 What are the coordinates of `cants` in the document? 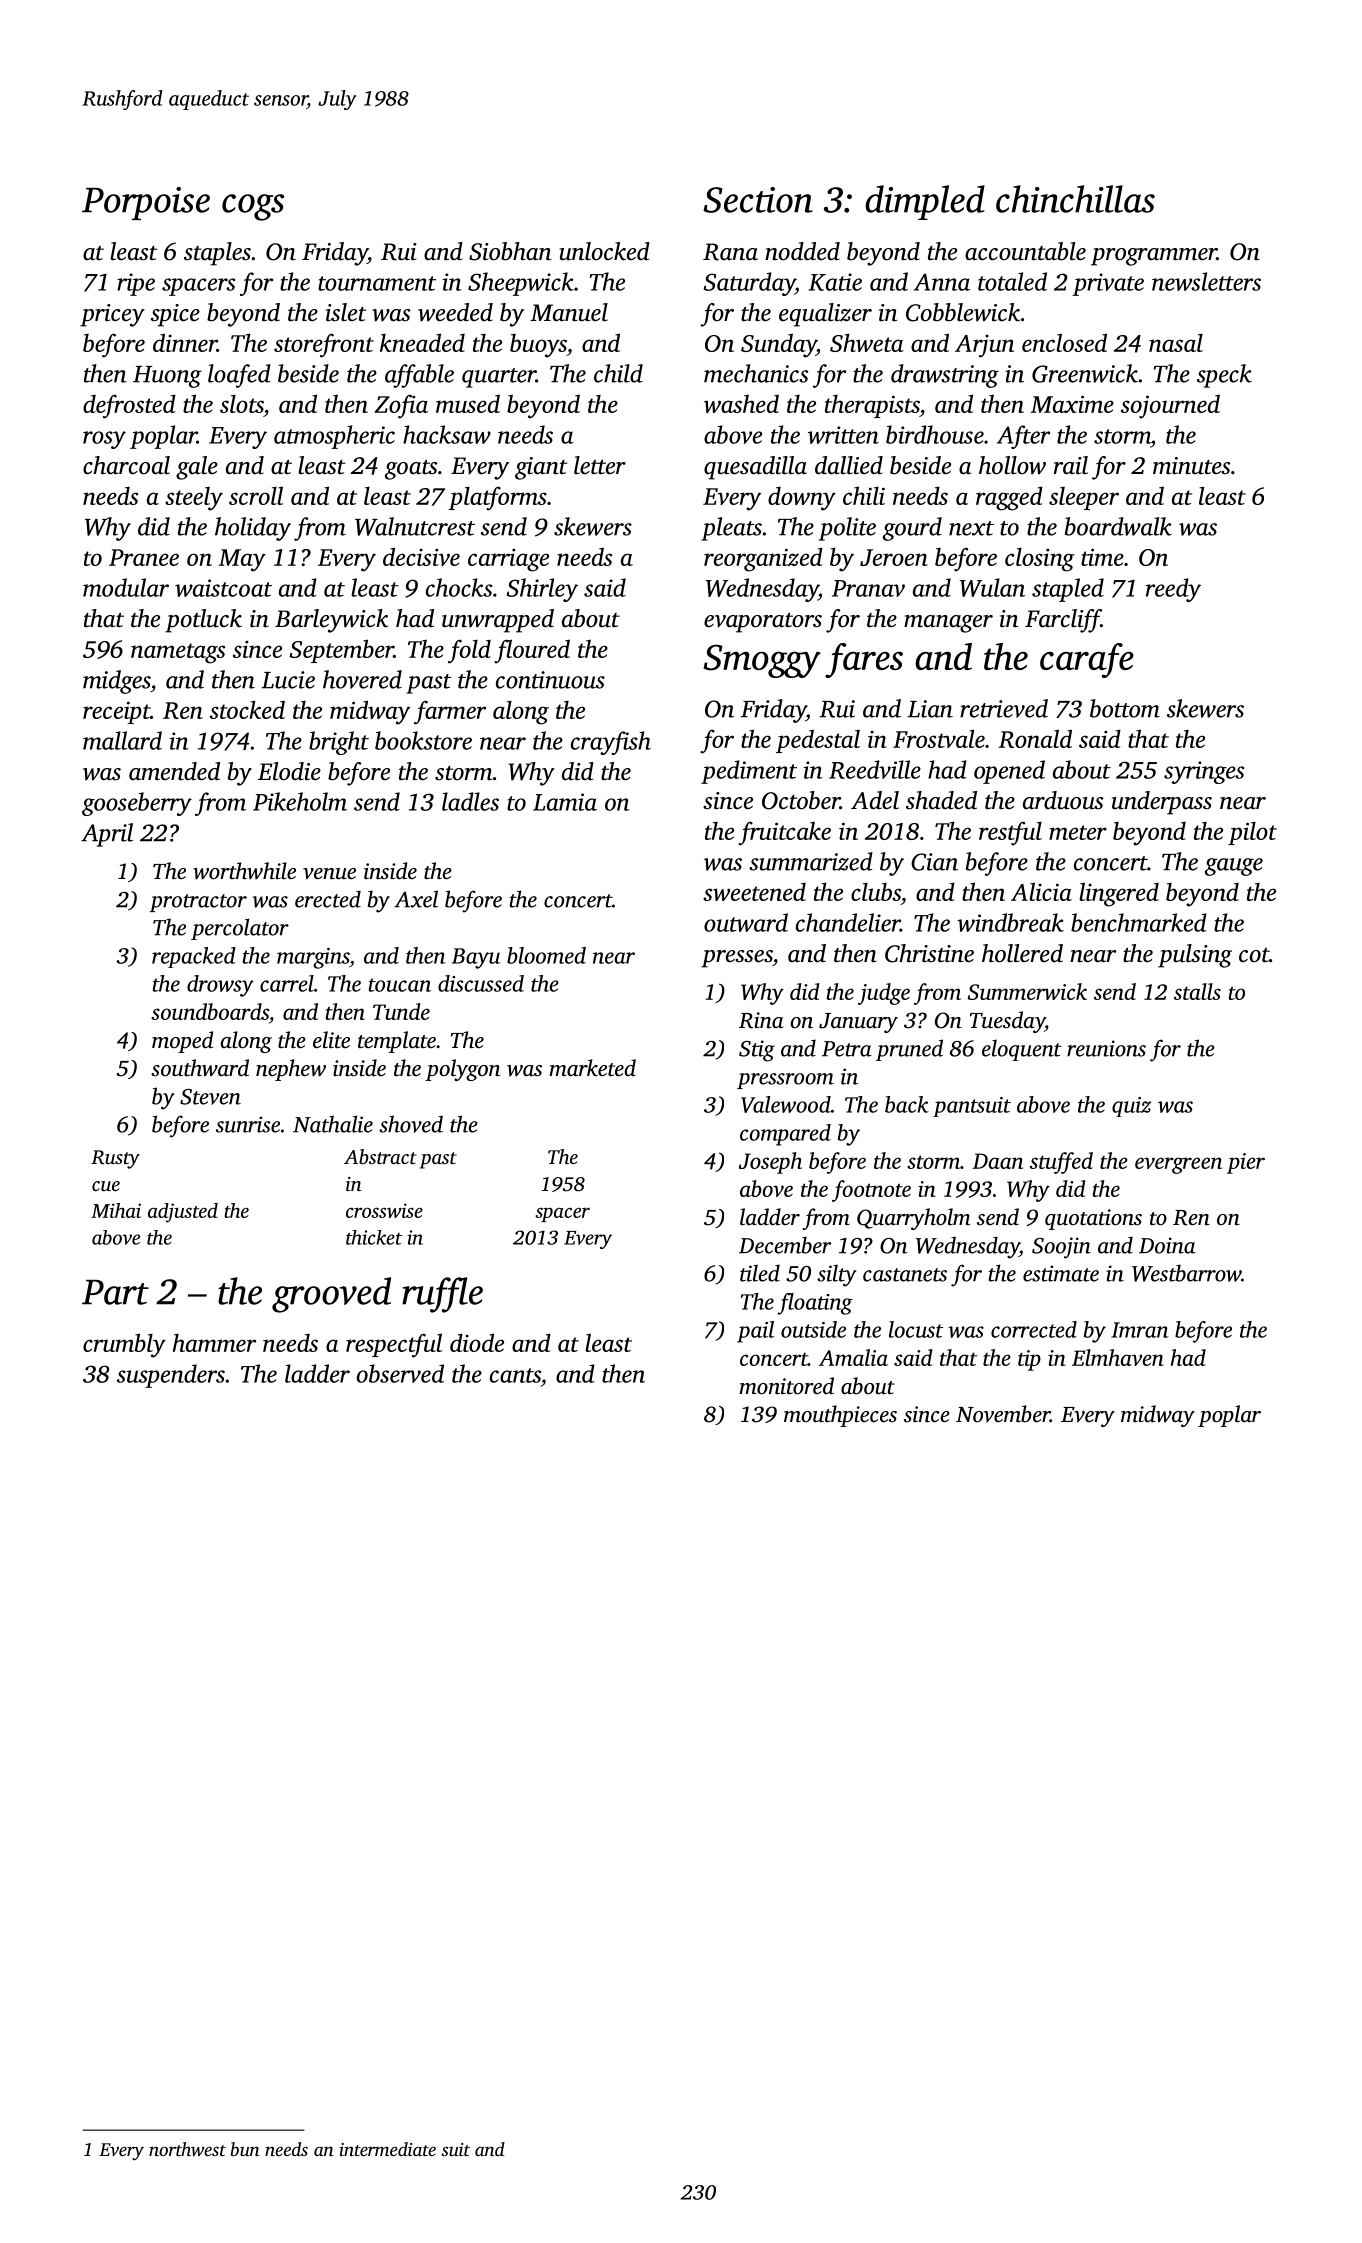 It's located at (515, 1375).
